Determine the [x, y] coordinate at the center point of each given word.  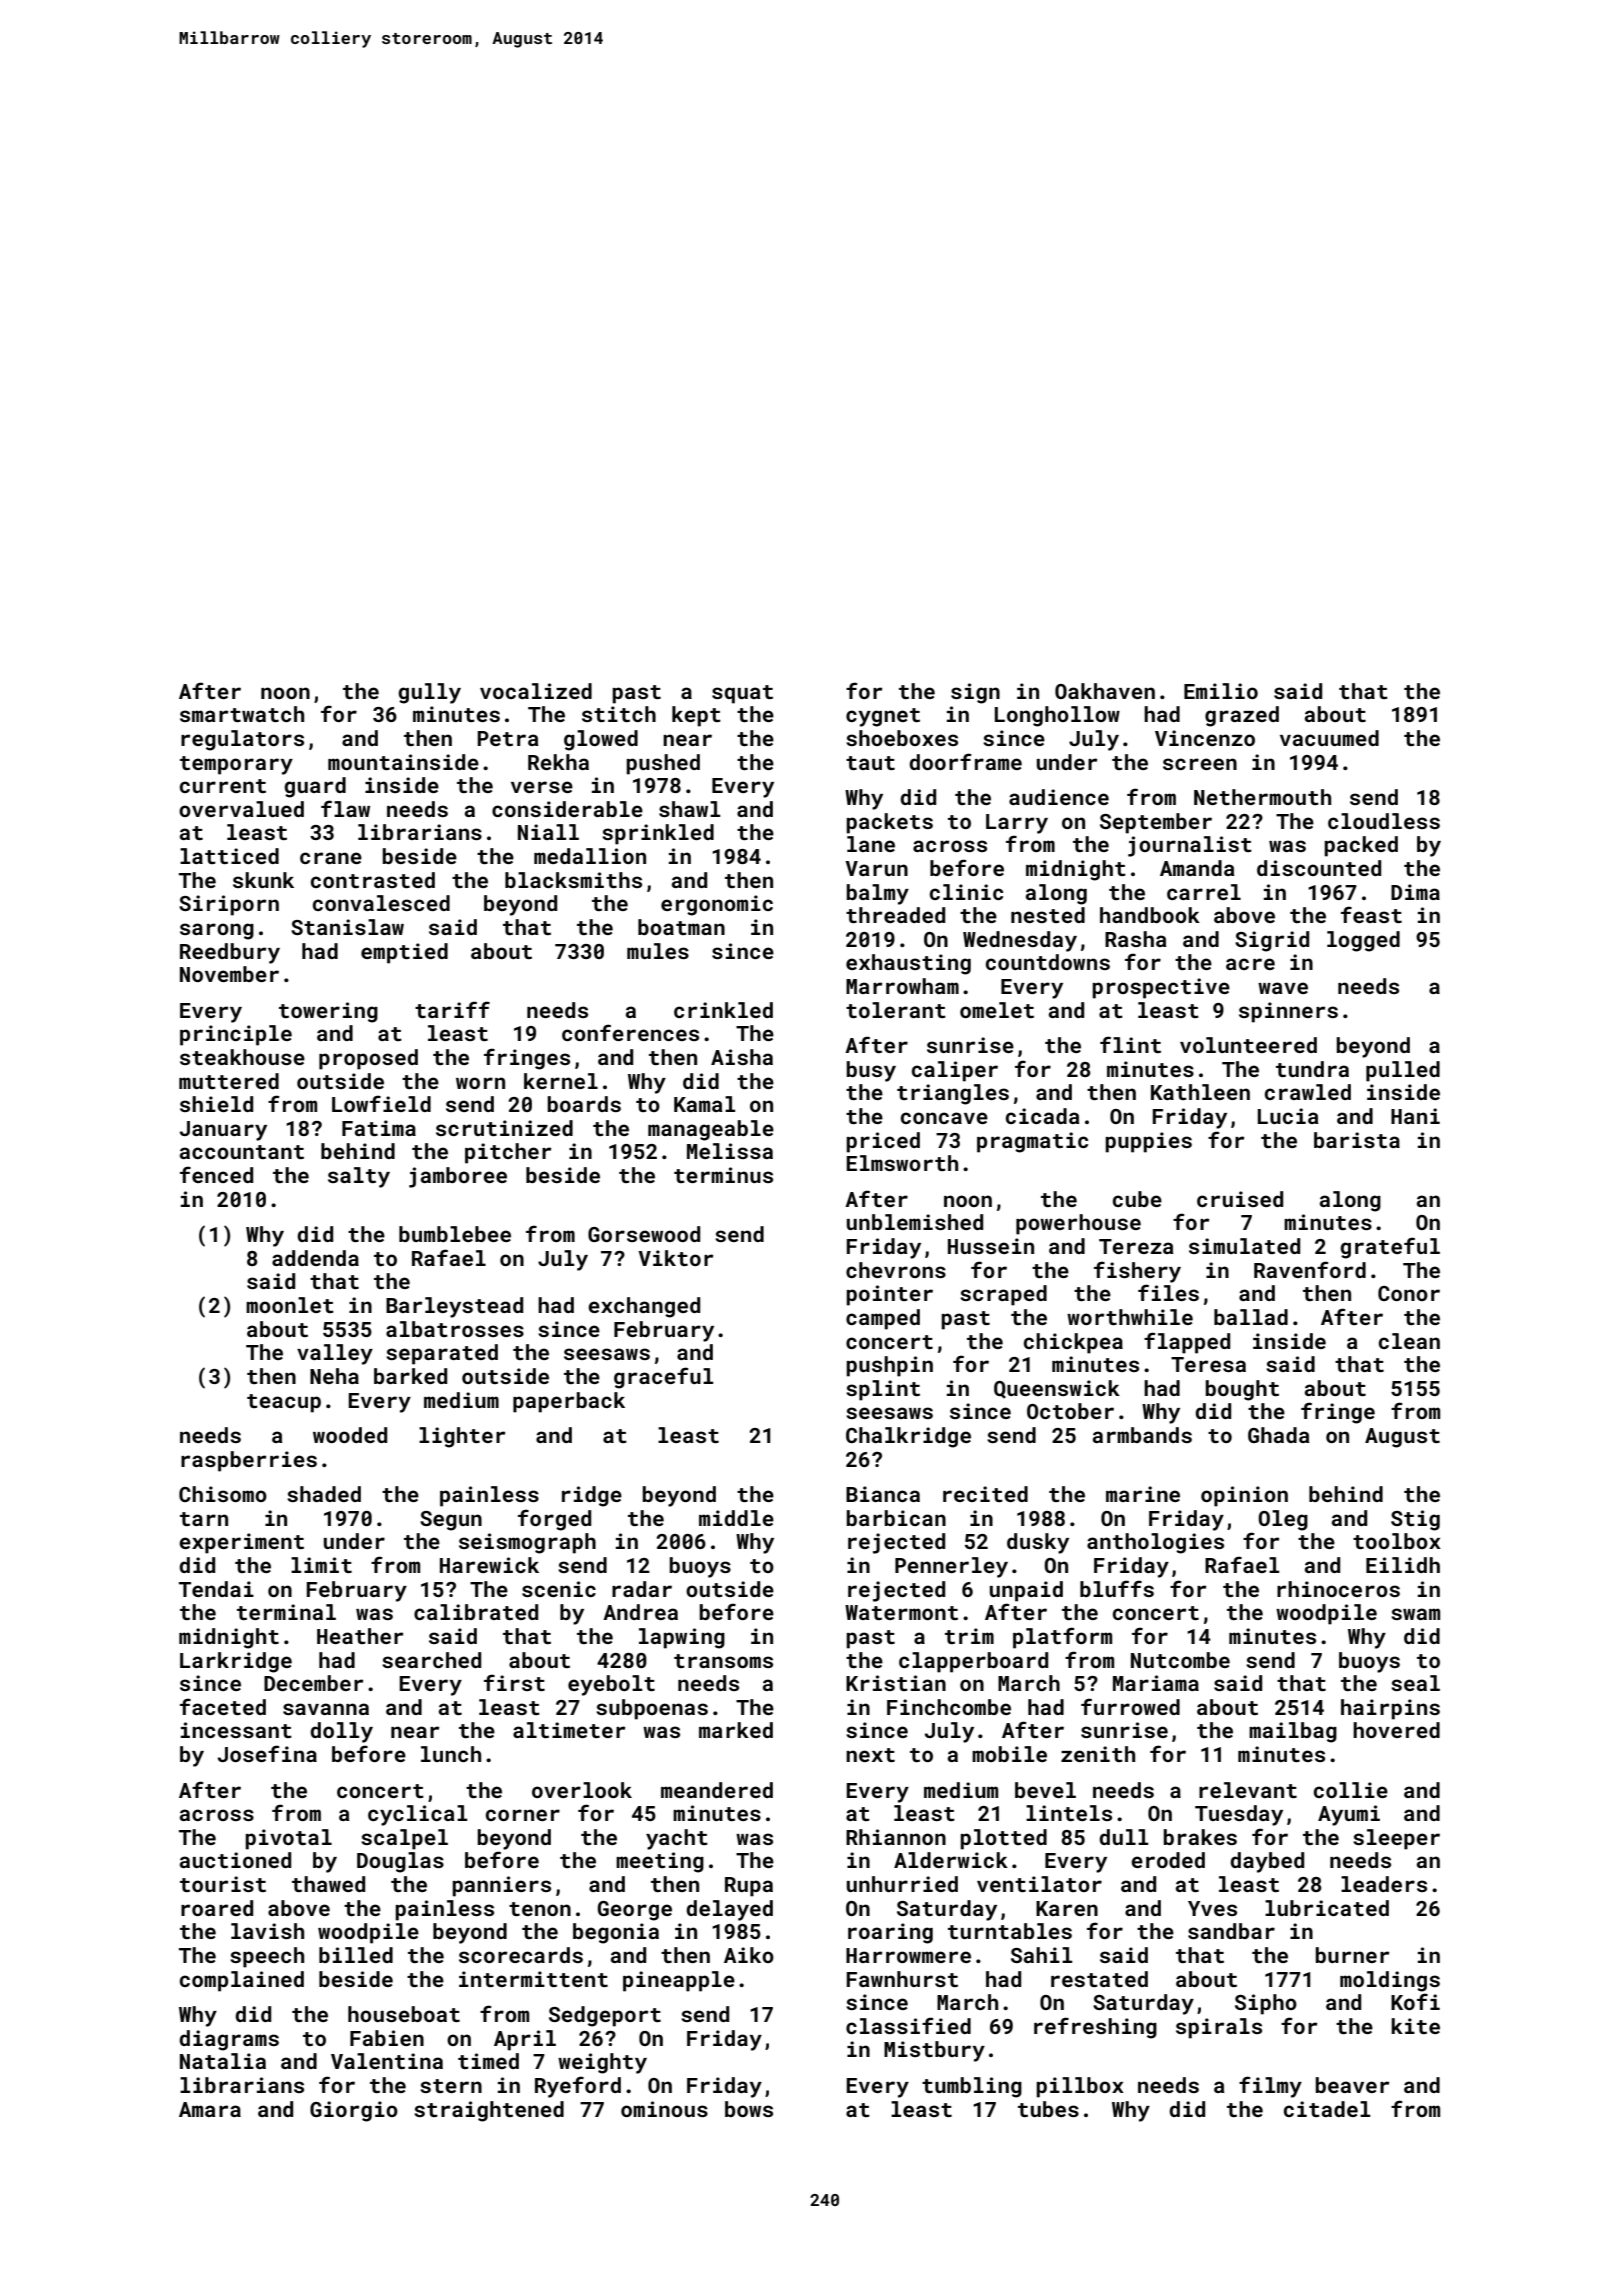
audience [1059, 797]
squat [742, 694]
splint [883, 1390]
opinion [1244, 1496]
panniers [501, 1886]
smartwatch [242, 714]
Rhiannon [896, 1837]
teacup [284, 1403]
